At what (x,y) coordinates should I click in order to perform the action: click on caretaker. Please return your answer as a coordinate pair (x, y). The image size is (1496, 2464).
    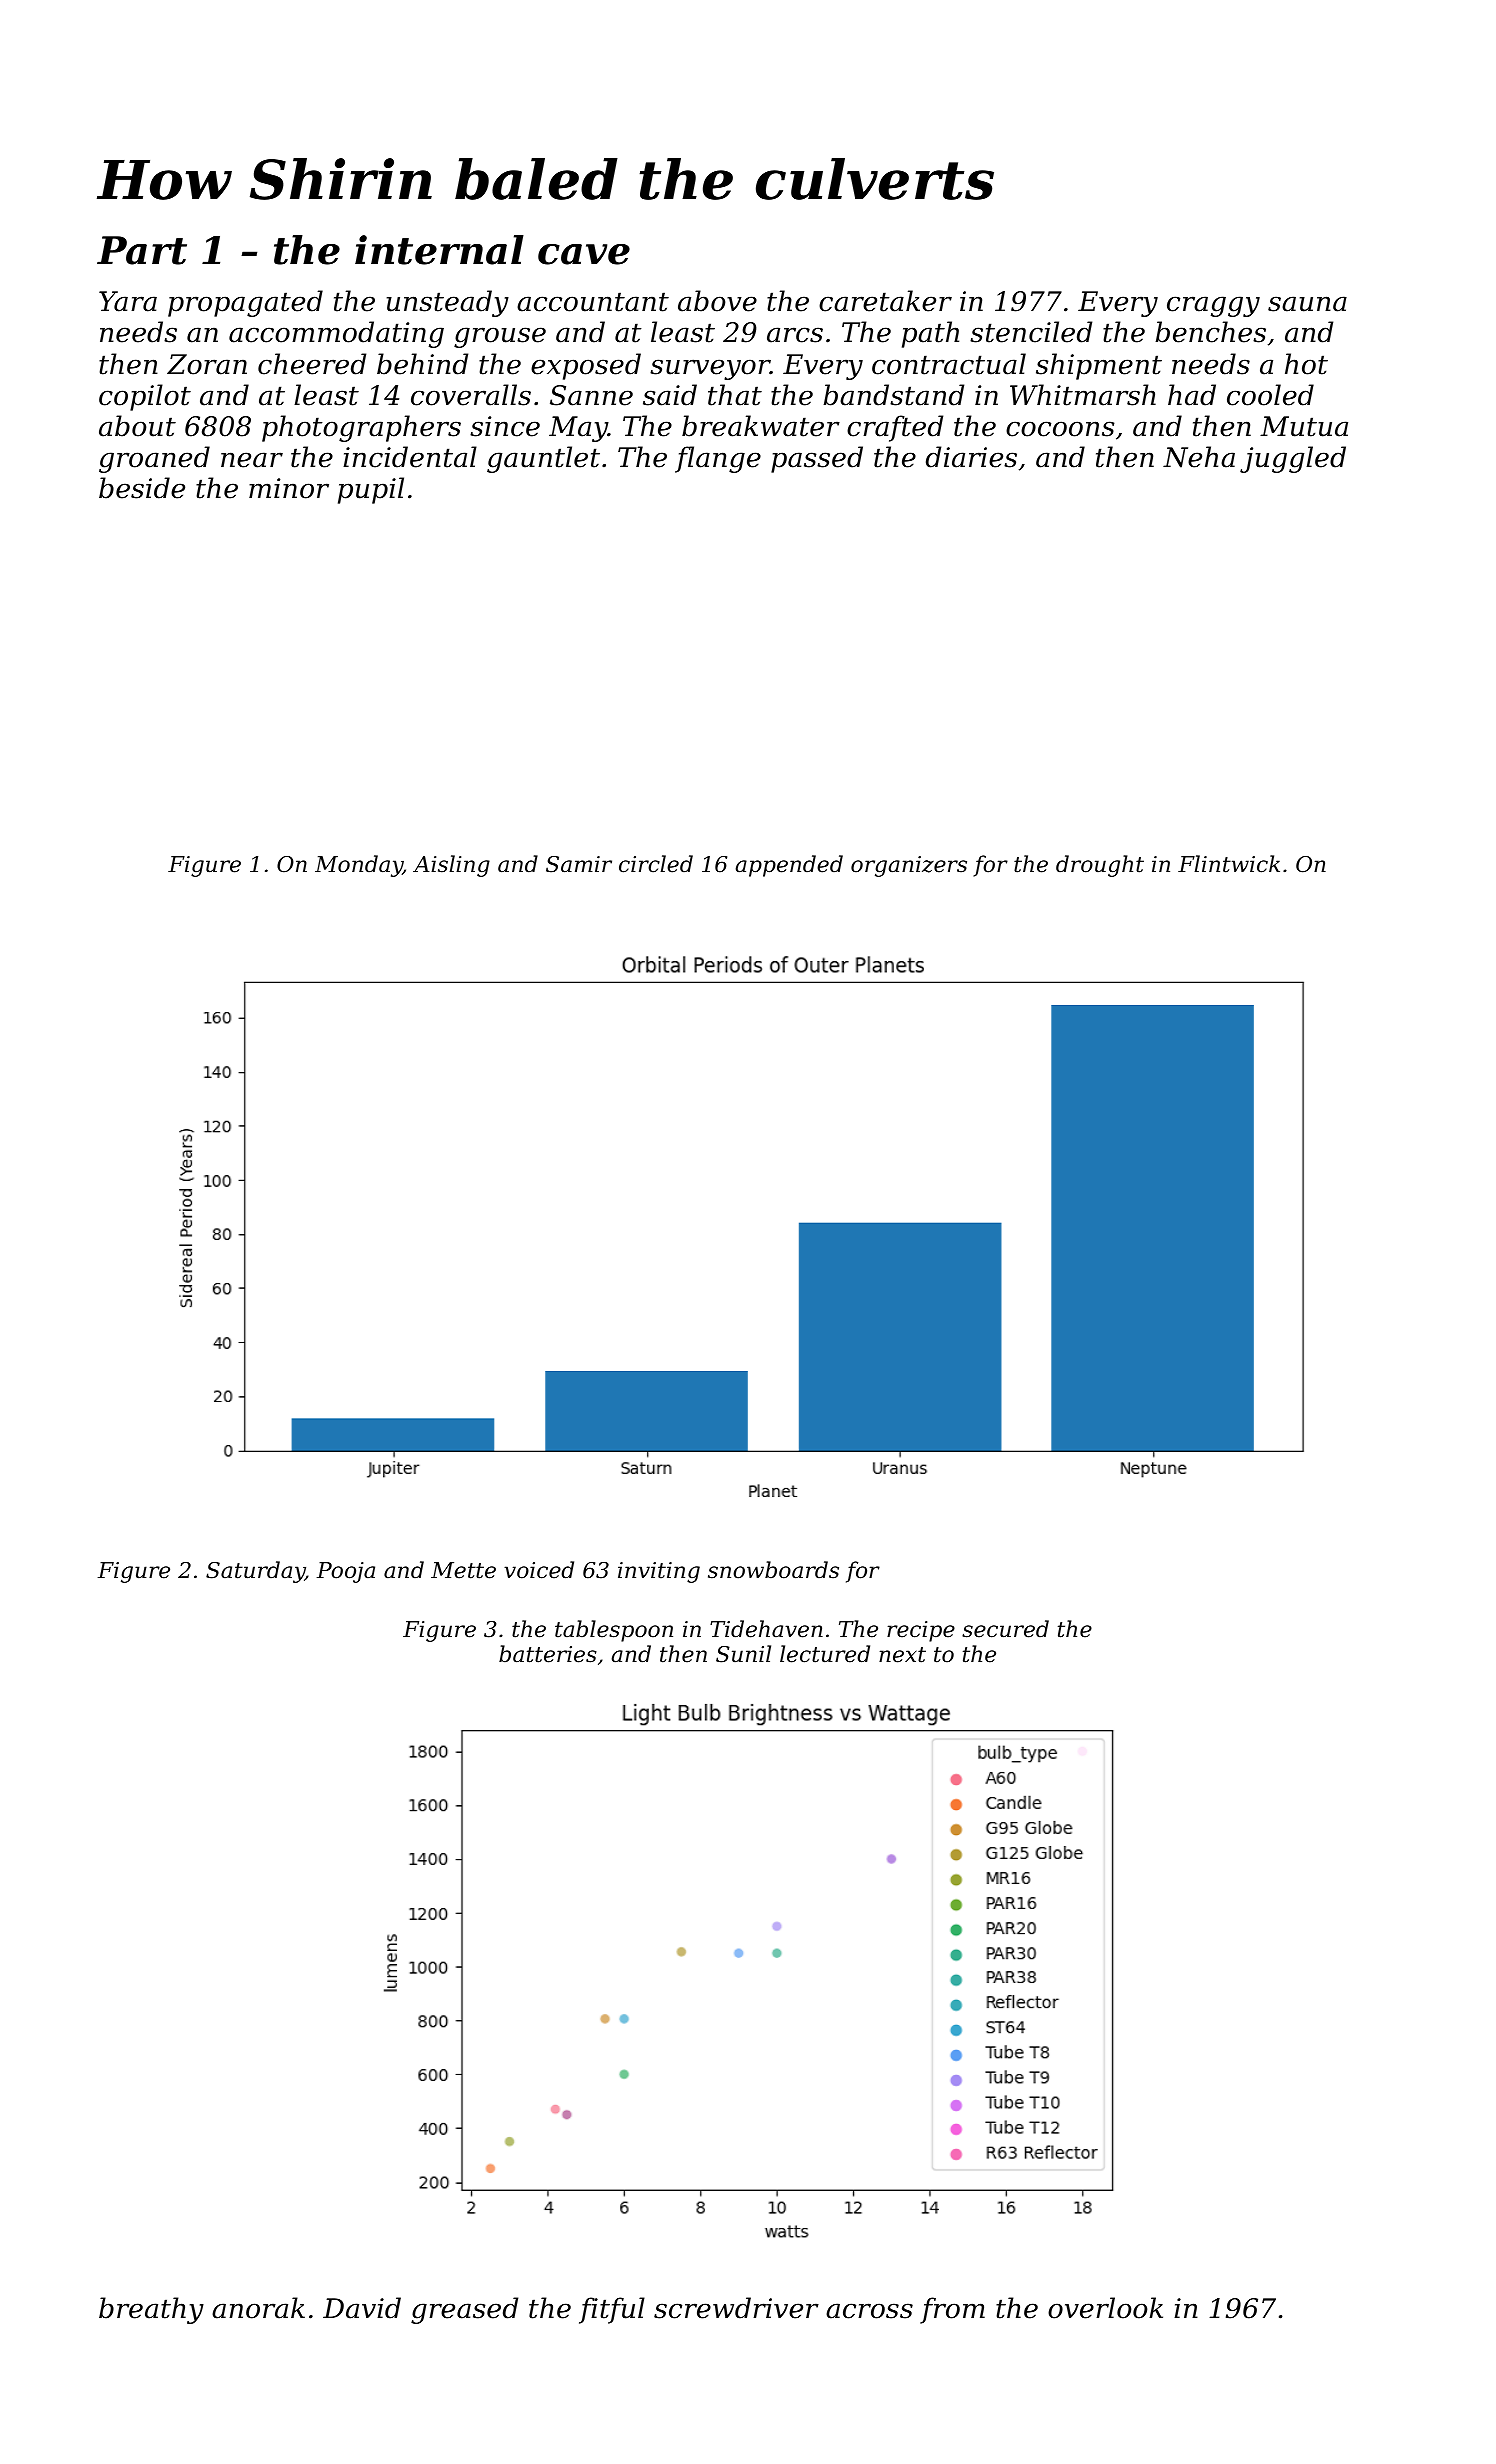
    Looking at the image, I should click on (885, 301).
